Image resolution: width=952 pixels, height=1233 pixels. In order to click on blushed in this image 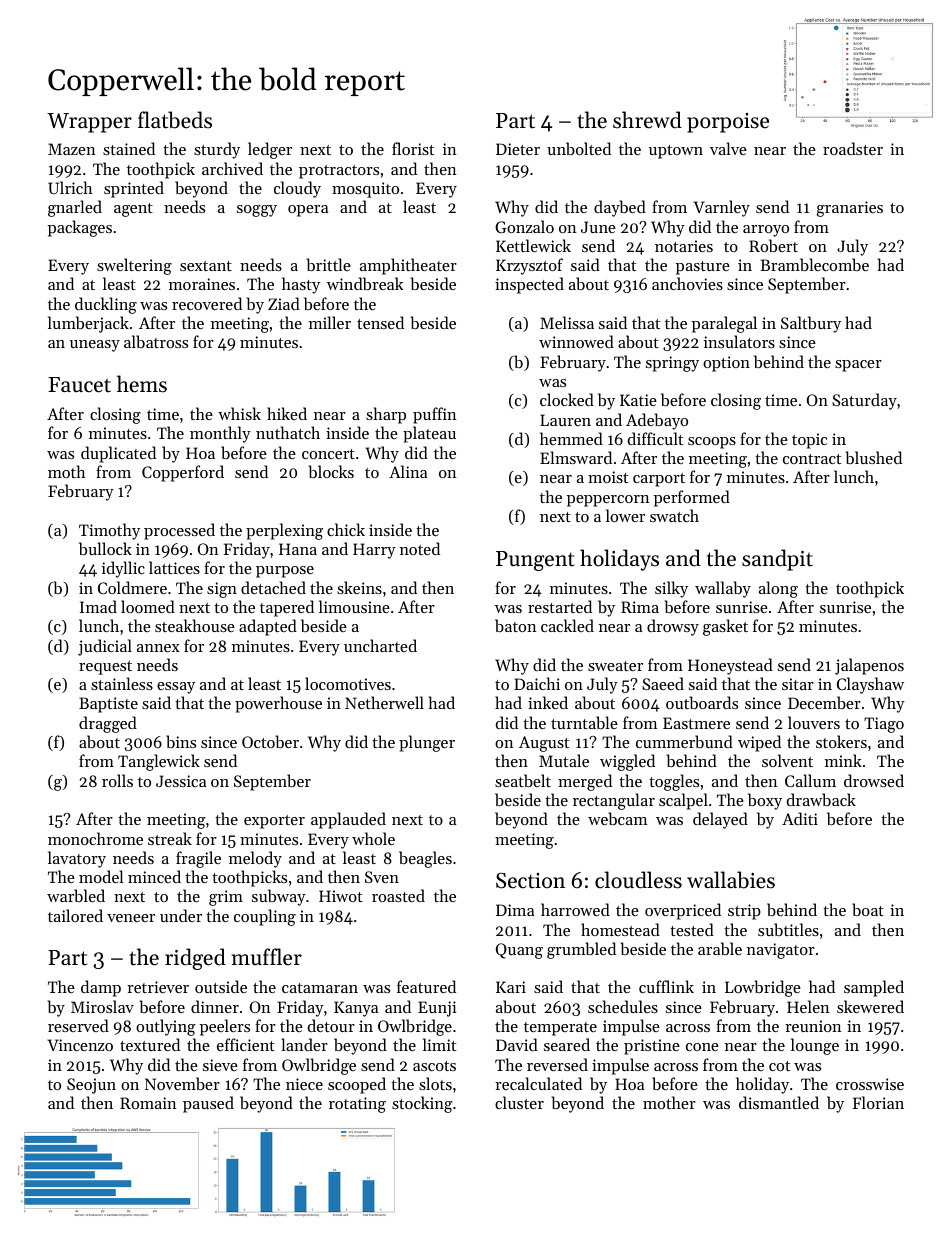, I will do `click(874, 457)`.
